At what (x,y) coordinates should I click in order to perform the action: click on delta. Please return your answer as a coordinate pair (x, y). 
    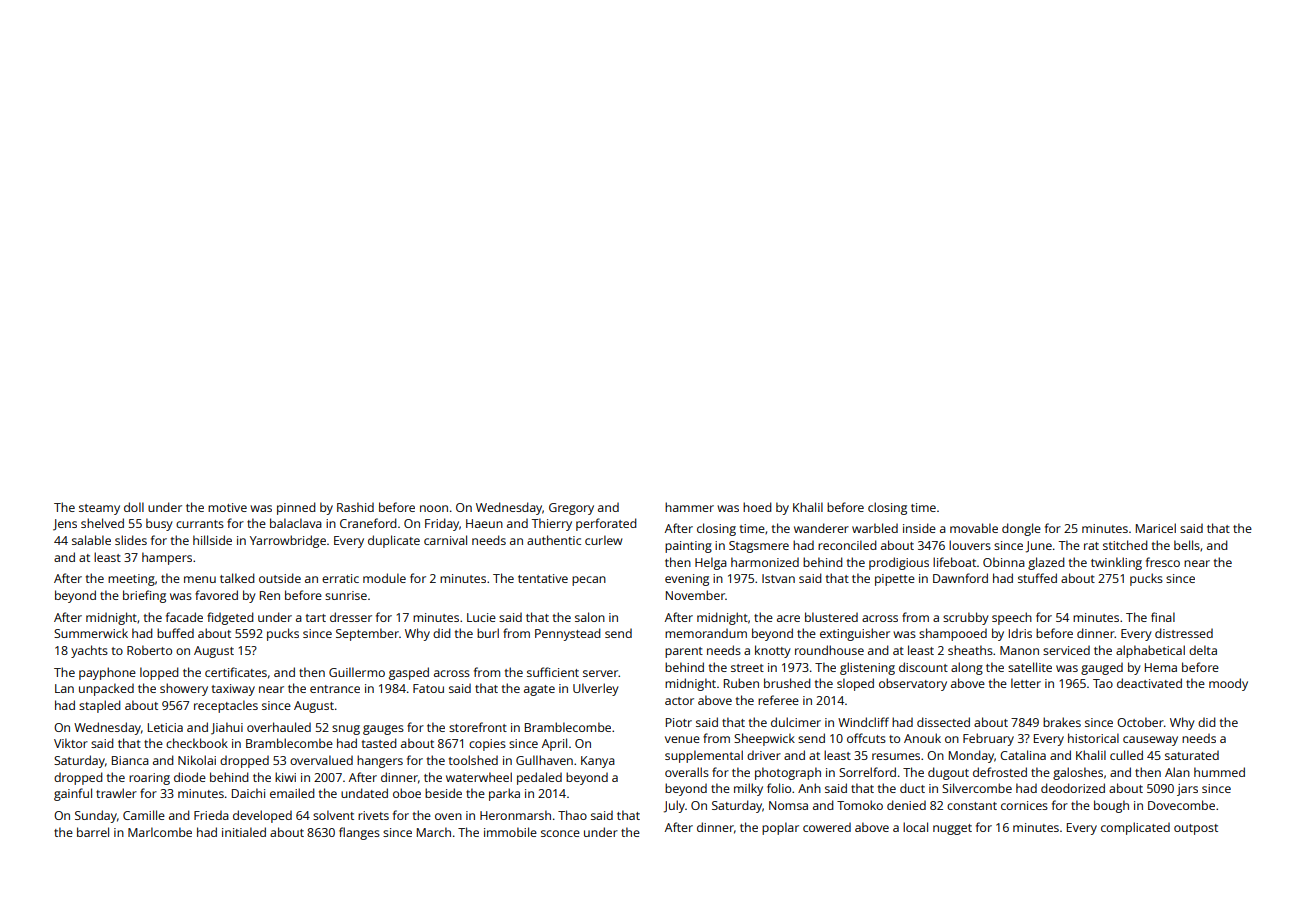
    Looking at the image, I should click on (1203, 650).
